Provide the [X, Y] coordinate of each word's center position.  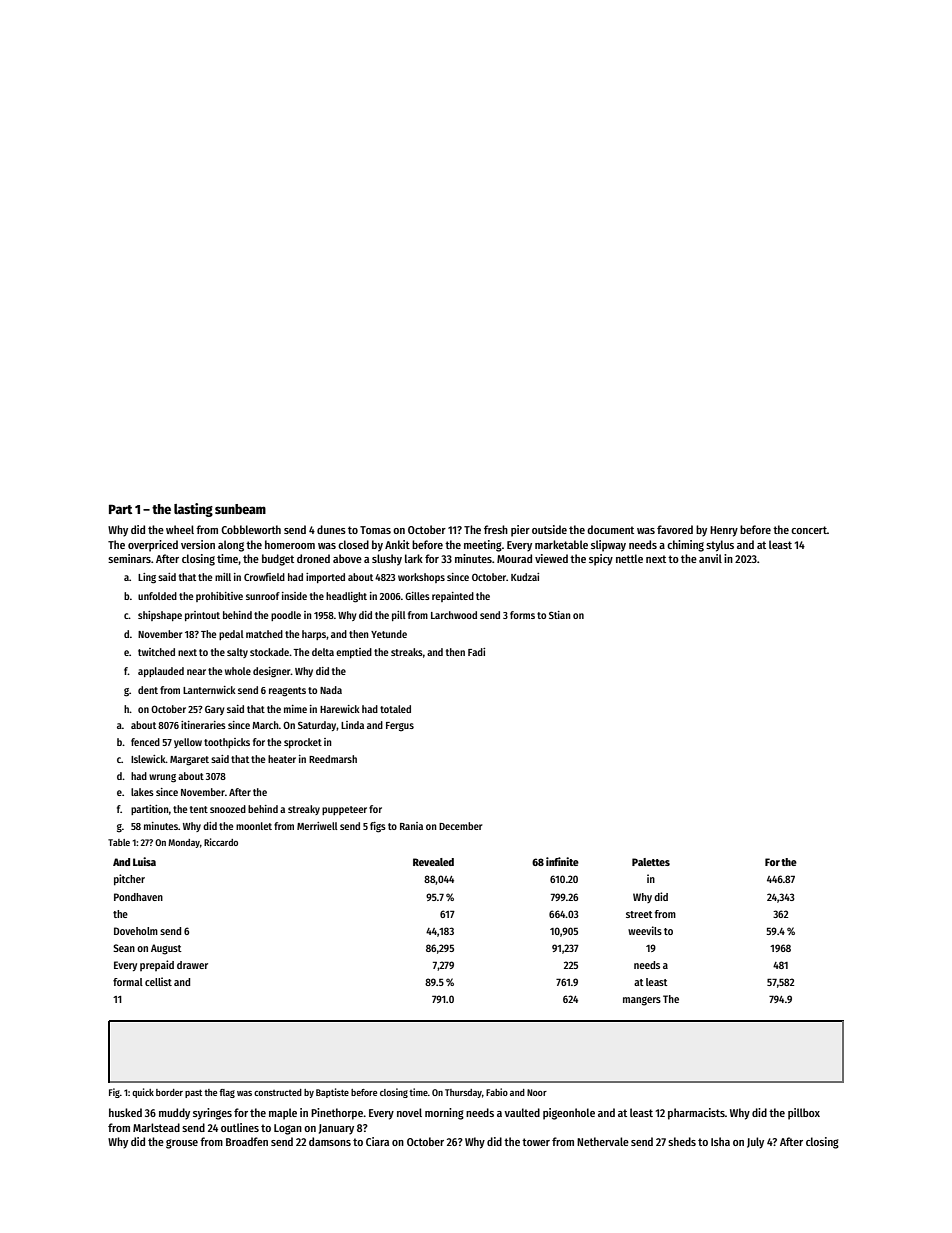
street [639, 914]
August [166, 949]
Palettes [651, 862]
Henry [724, 531]
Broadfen [247, 1141]
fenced [145, 742]
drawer [192, 965]
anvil [710, 558]
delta [323, 652]
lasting [193, 510]
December [460, 826]
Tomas [375, 530]
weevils [645, 930]
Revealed [433, 862]
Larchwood [454, 615]
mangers [642, 1001]
